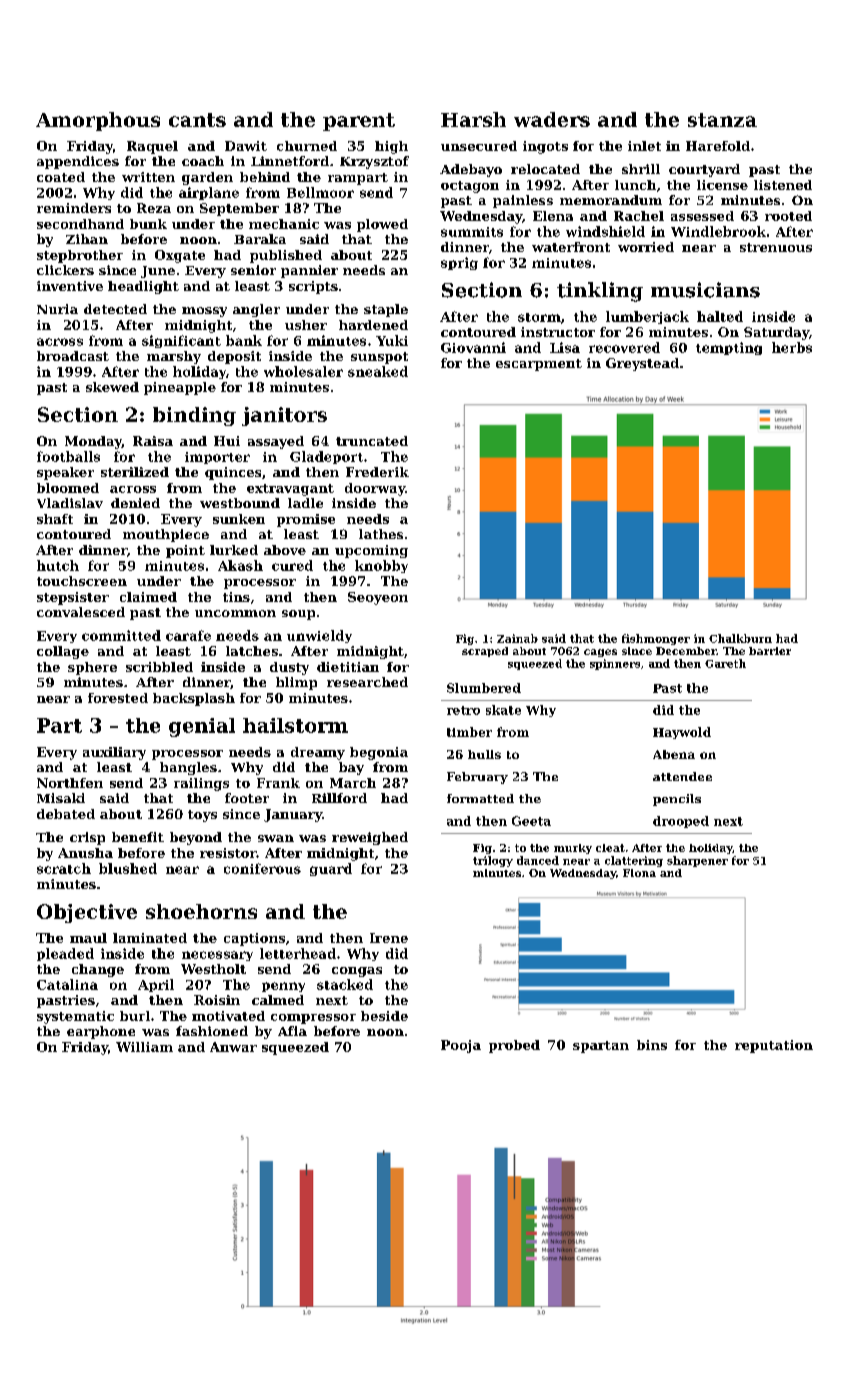 Image resolution: width=849 pixels, height=1400 pixels. What do you see at coordinates (514, 1046) in the screenshot?
I see `probed` at bounding box center [514, 1046].
